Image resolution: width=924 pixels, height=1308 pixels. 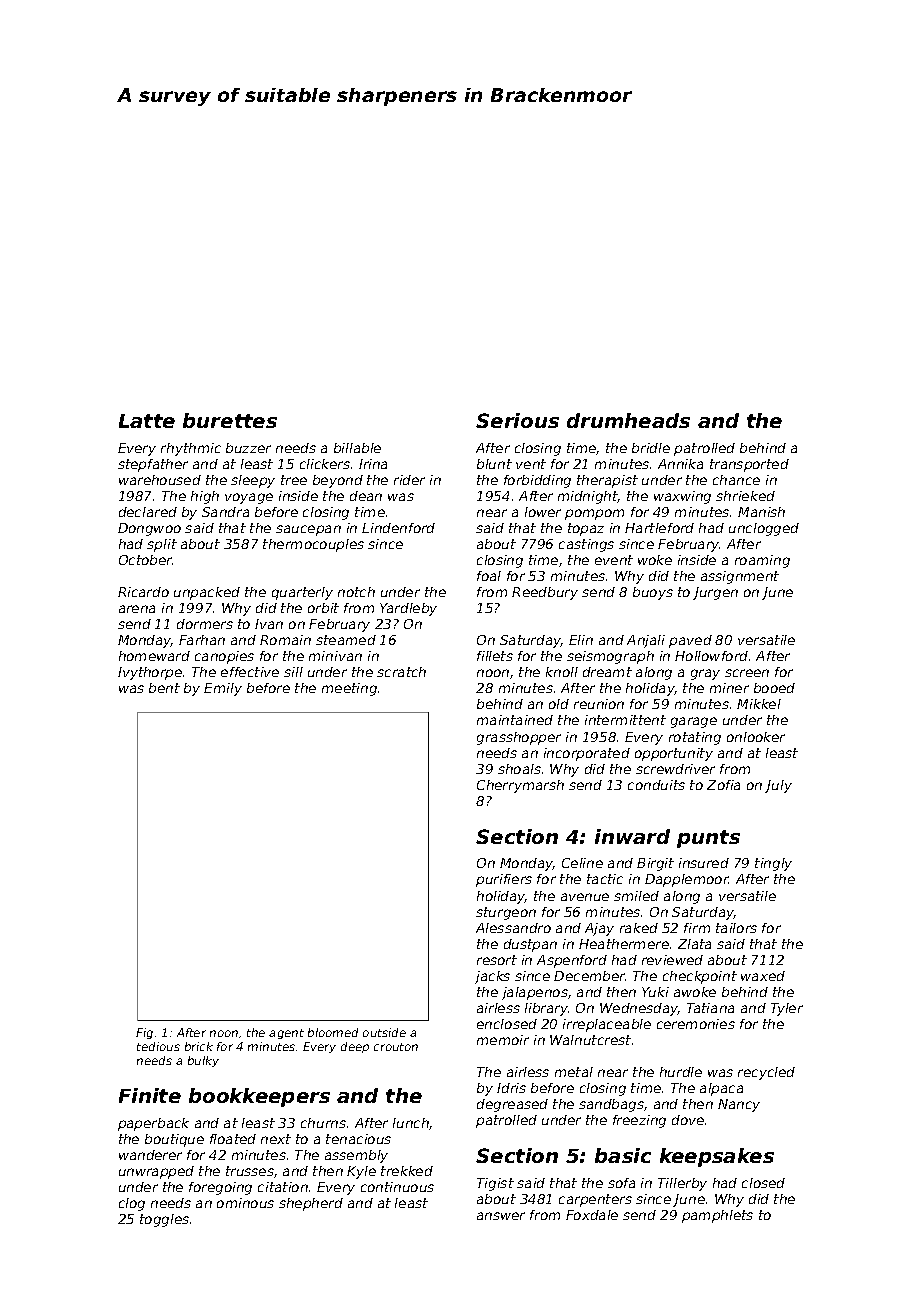 What do you see at coordinates (717, 1216) in the screenshot?
I see `pamphlets` at bounding box center [717, 1216].
